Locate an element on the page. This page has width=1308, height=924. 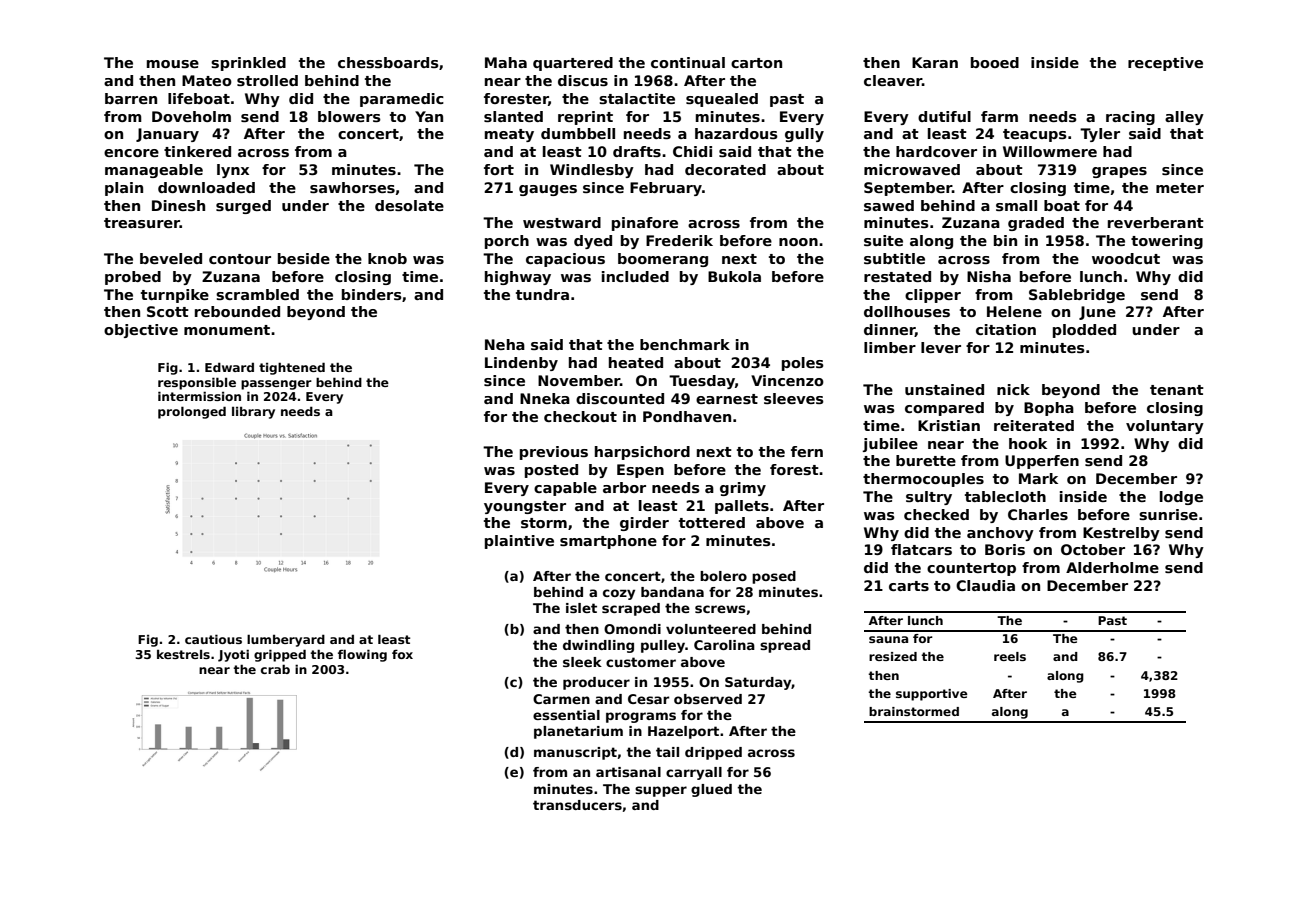
alley is located at coordinates (1184, 118).
